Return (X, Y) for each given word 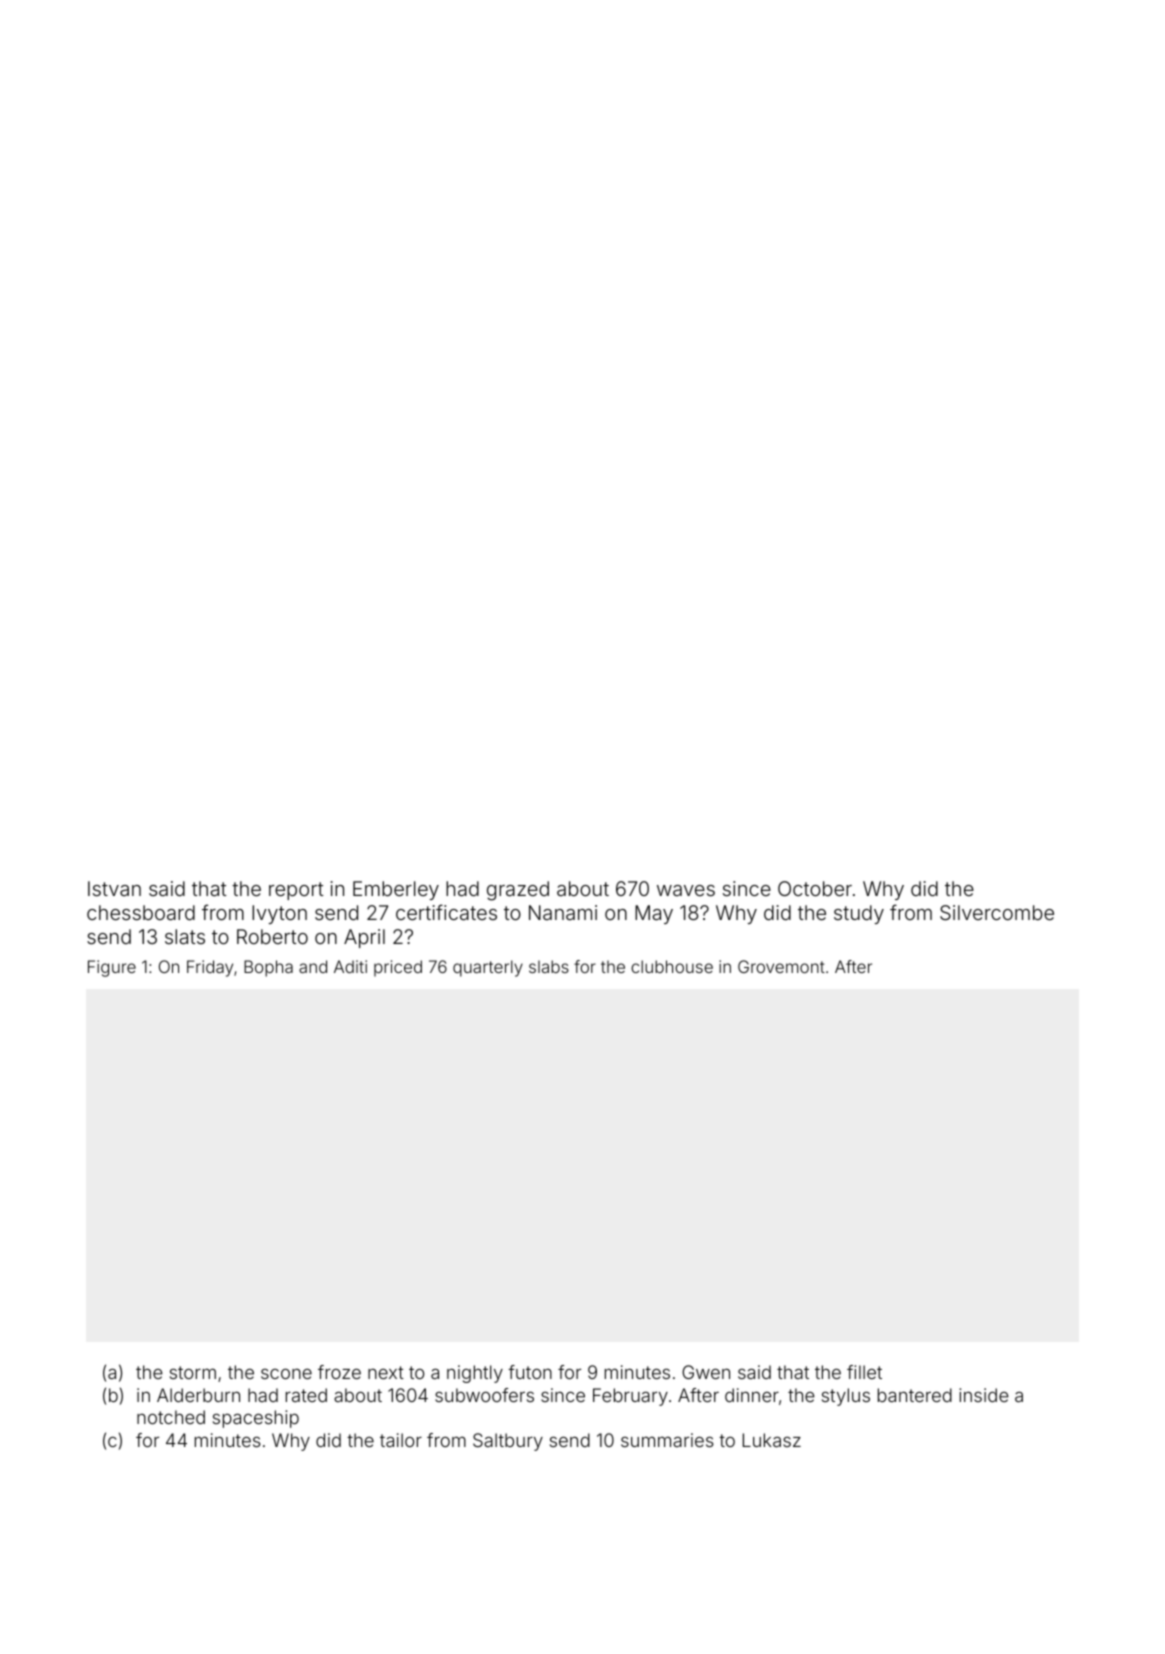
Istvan (114, 888)
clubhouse (672, 966)
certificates (446, 912)
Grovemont (781, 966)
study (859, 914)
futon (530, 1372)
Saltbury (508, 1442)
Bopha (268, 968)
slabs (549, 966)
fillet (864, 1372)
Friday (210, 968)
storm (193, 1372)
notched (171, 1417)
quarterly (488, 968)
